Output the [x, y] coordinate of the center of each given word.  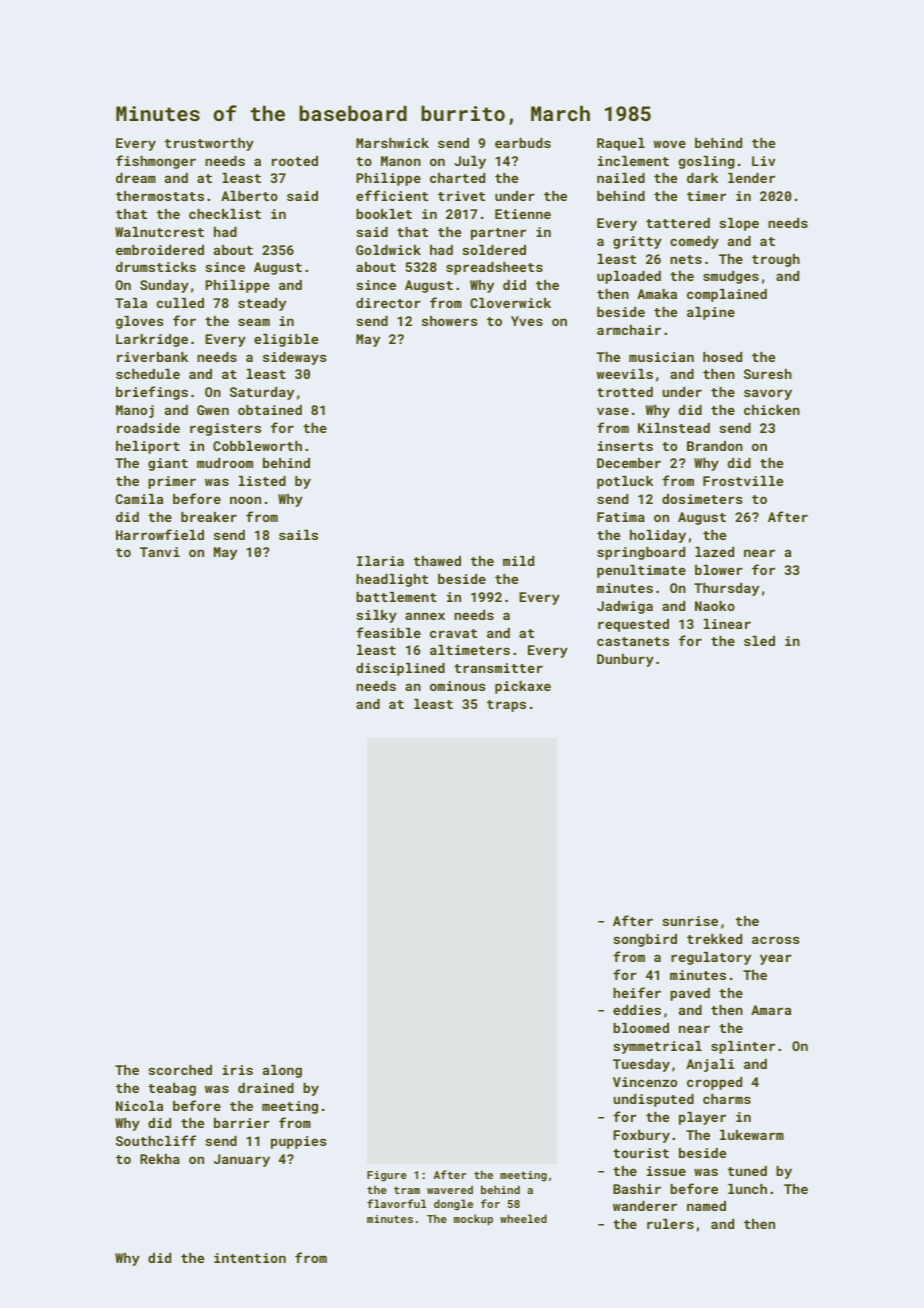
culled [180, 303]
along [282, 1071]
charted [457, 178]
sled [759, 641]
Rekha [160, 1159]
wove [670, 144]
